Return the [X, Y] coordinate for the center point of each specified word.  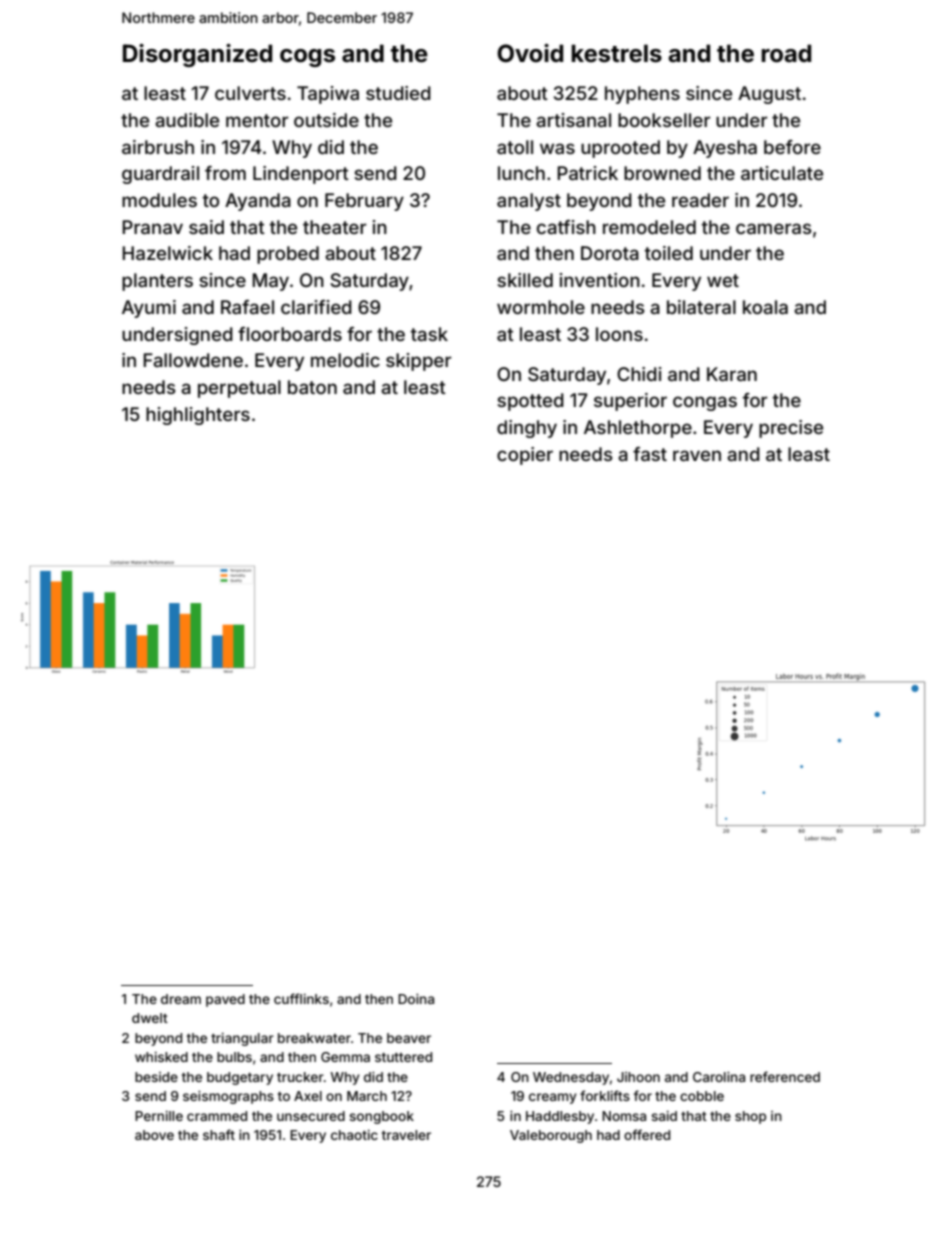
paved [225, 1000]
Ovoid [530, 53]
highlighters [198, 416]
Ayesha [725, 149]
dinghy [527, 429]
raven [697, 455]
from [225, 173]
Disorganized [197, 55]
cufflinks [301, 998]
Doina [416, 999]
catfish [566, 227]
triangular [242, 1039]
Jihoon [638, 1077]
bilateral [701, 307]
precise [791, 429]
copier [525, 456]
